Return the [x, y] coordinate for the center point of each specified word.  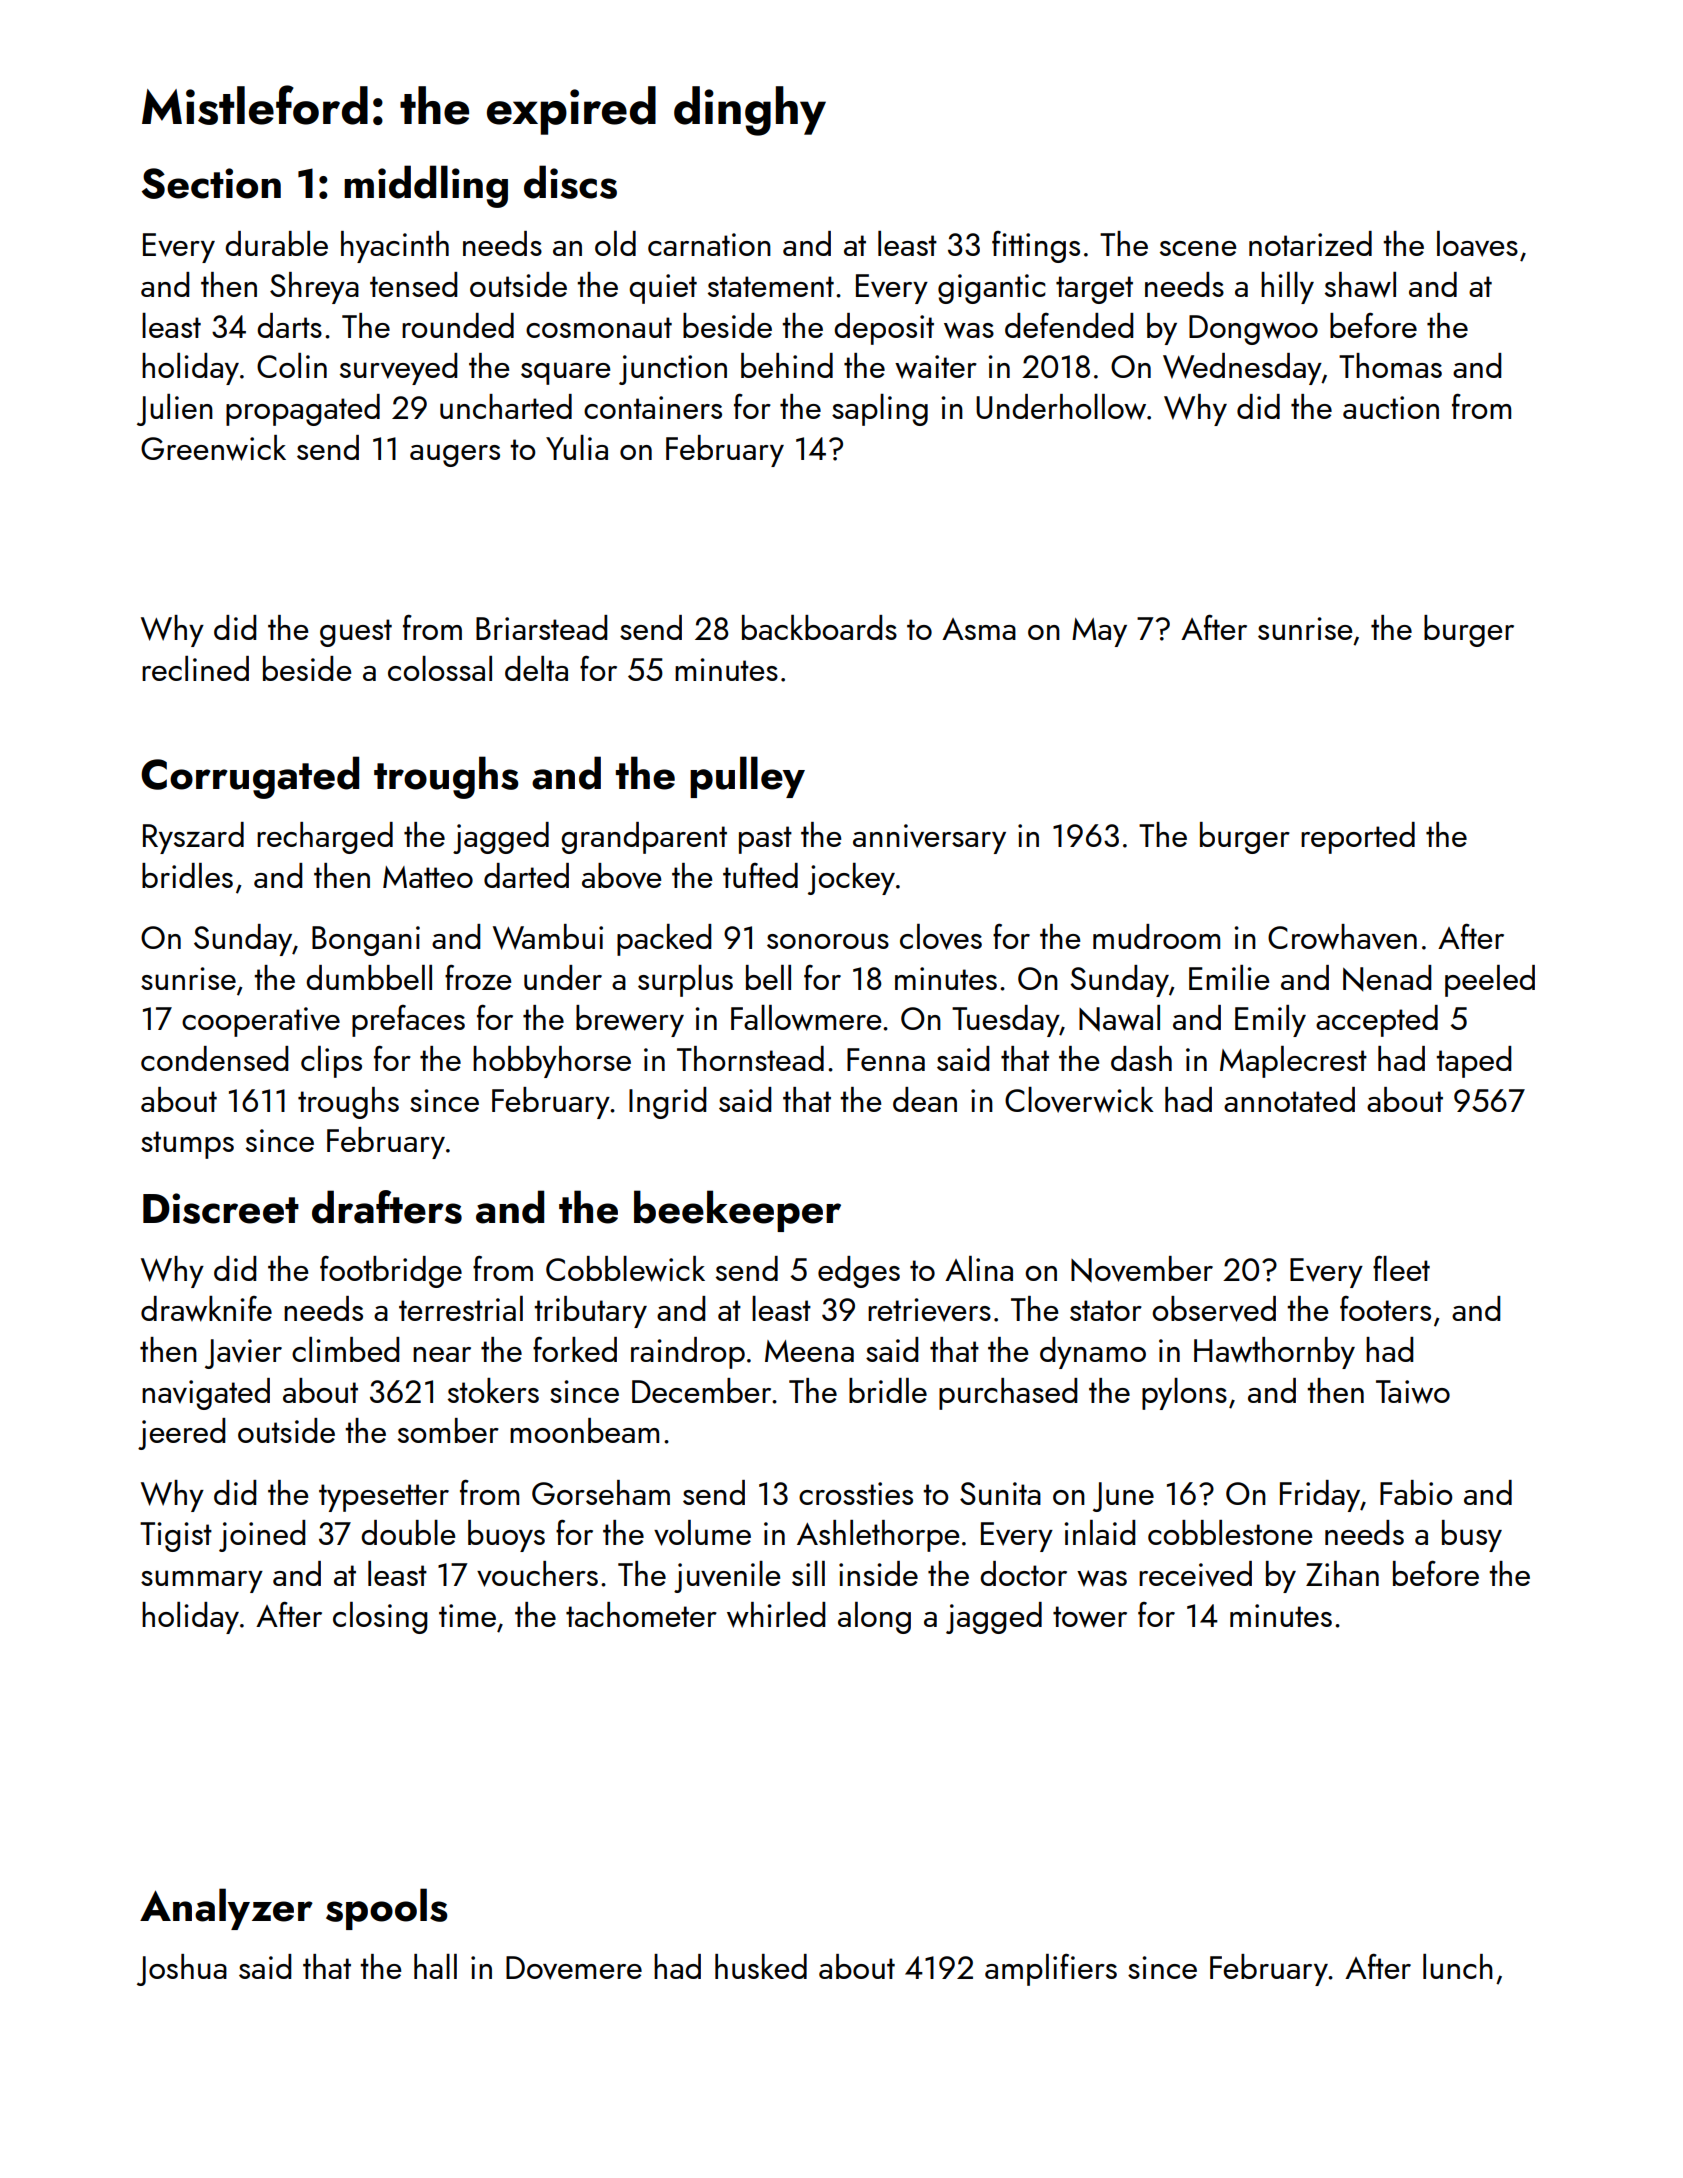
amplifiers [1051, 1970]
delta [536, 668]
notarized [1310, 243]
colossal [440, 668]
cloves [941, 937]
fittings [1036, 247]
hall [435, 1966]
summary [202, 1581]
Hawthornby [1274, 1353]
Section [211, 183]
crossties [856, 1493]
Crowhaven [1342, 937]
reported [1358, 838]
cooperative [261, 1022]
